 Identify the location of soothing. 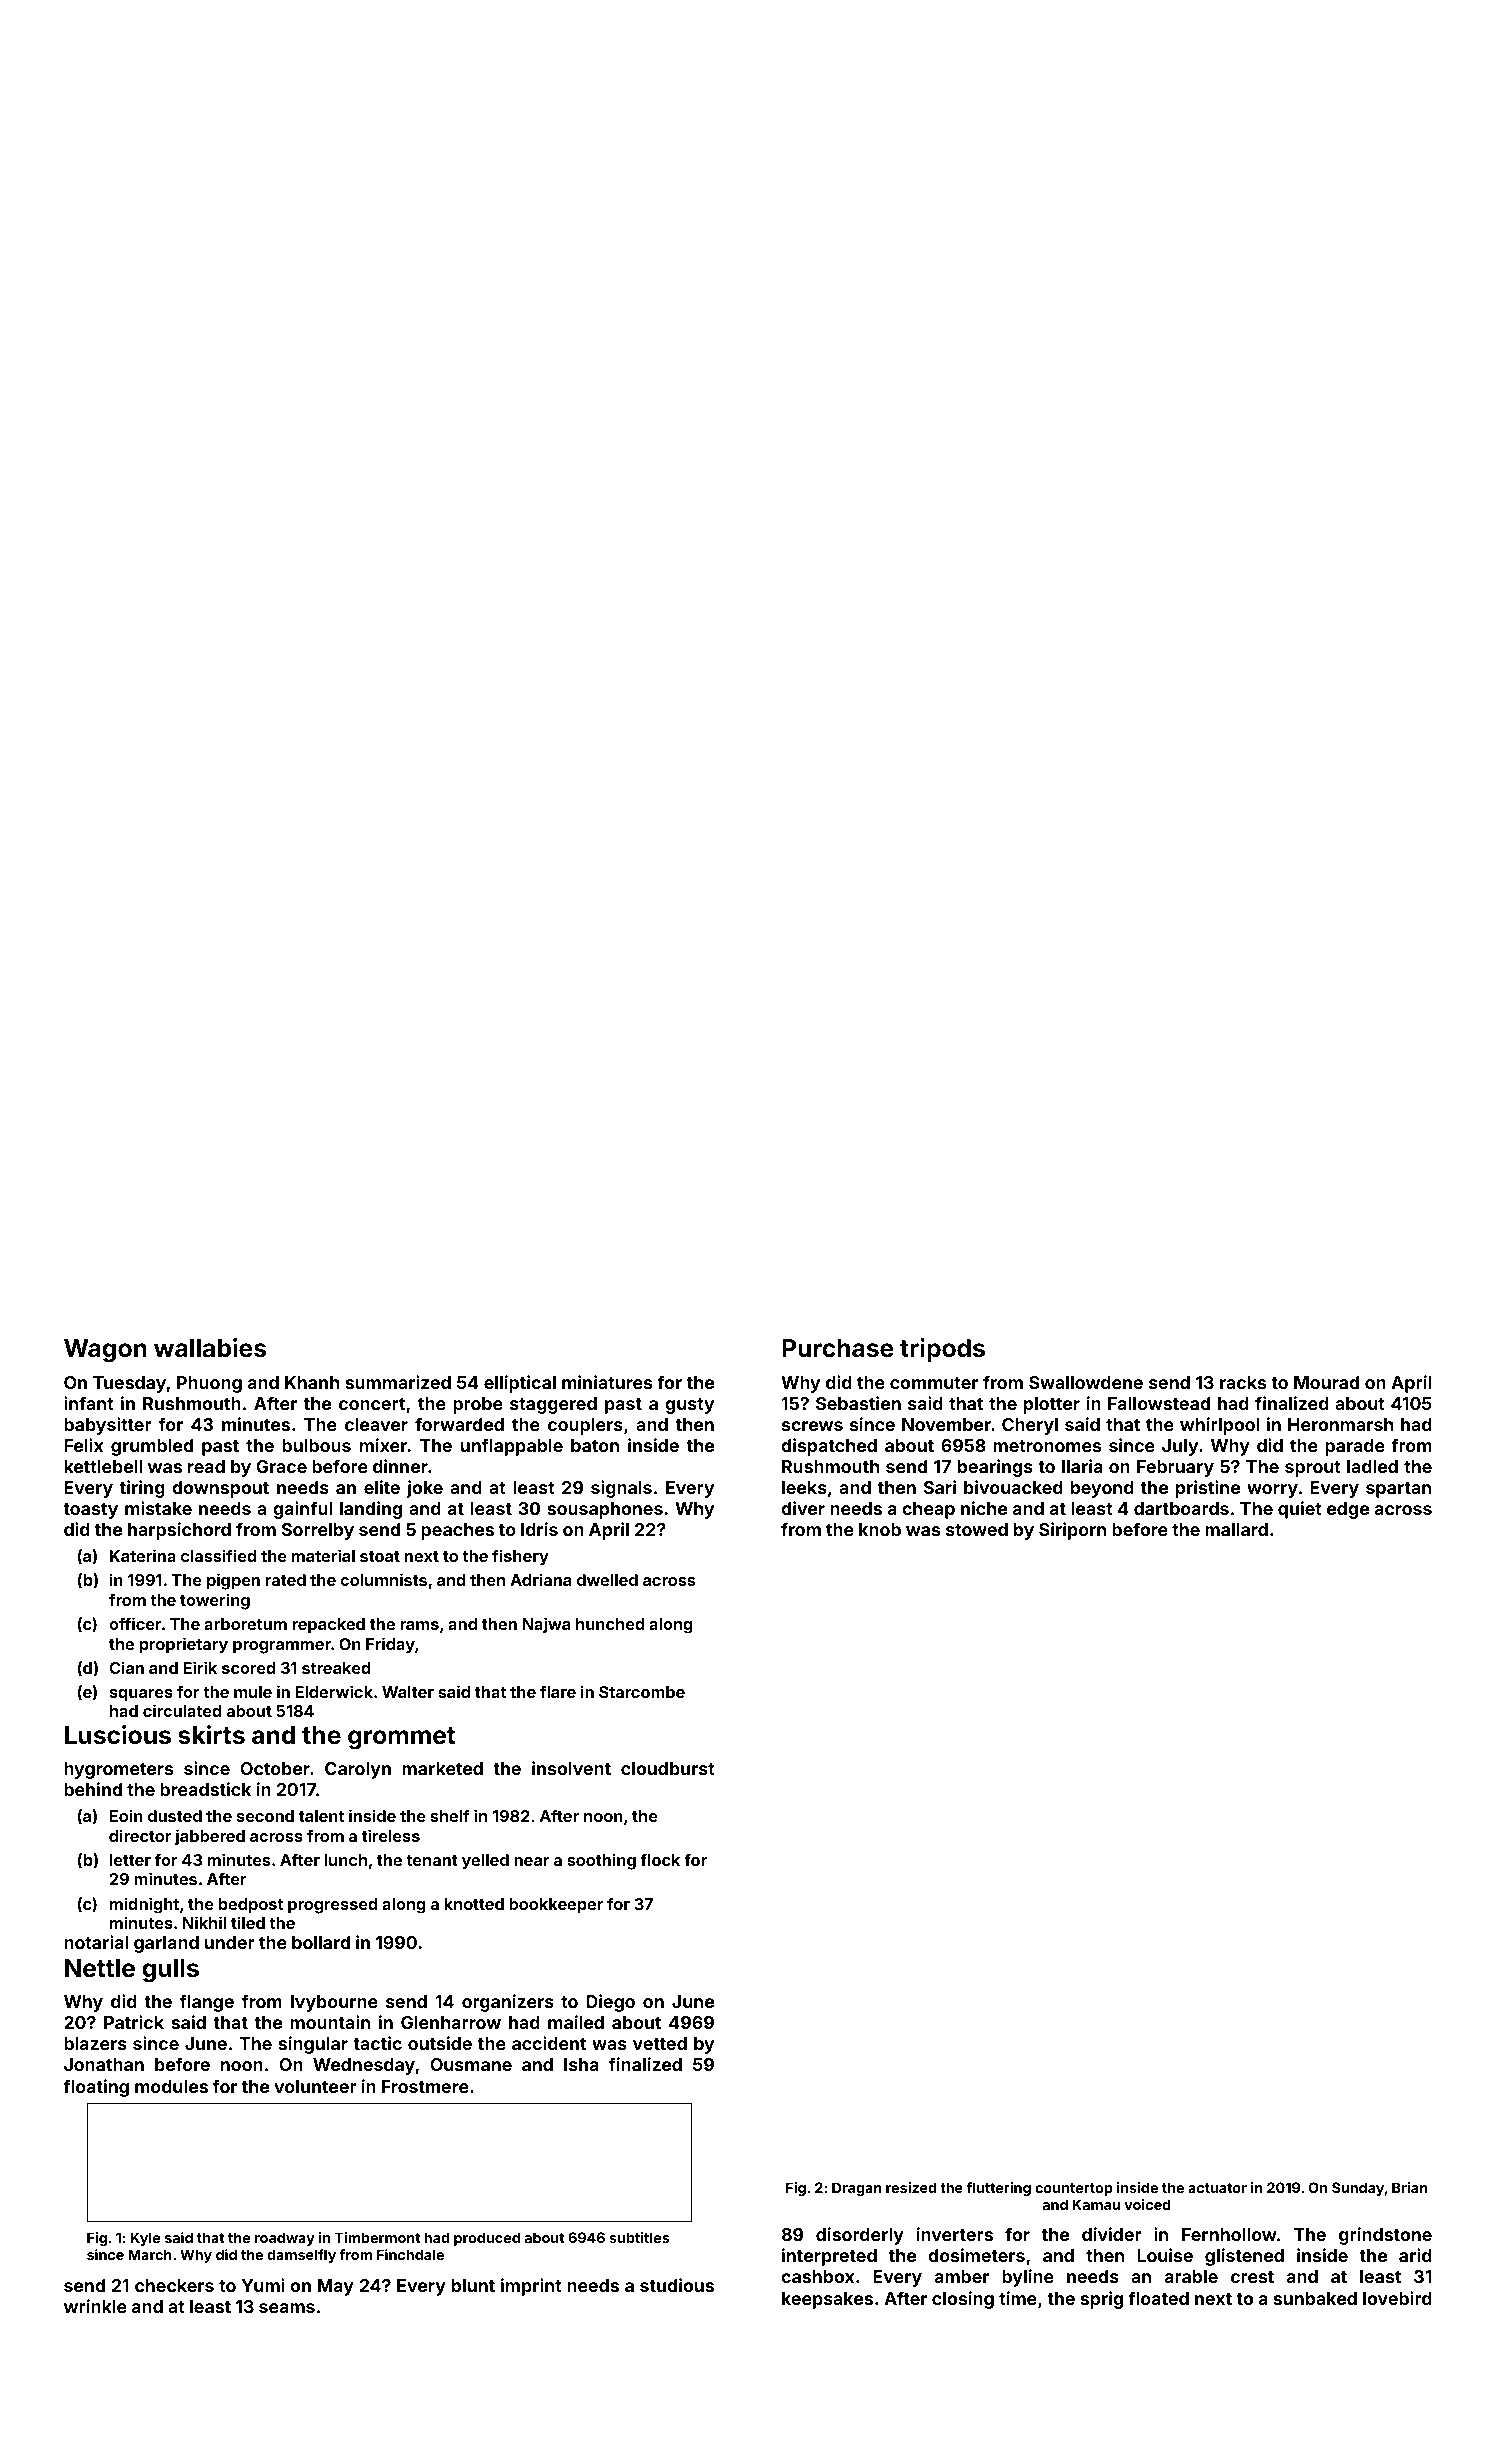
(601, 1861).
